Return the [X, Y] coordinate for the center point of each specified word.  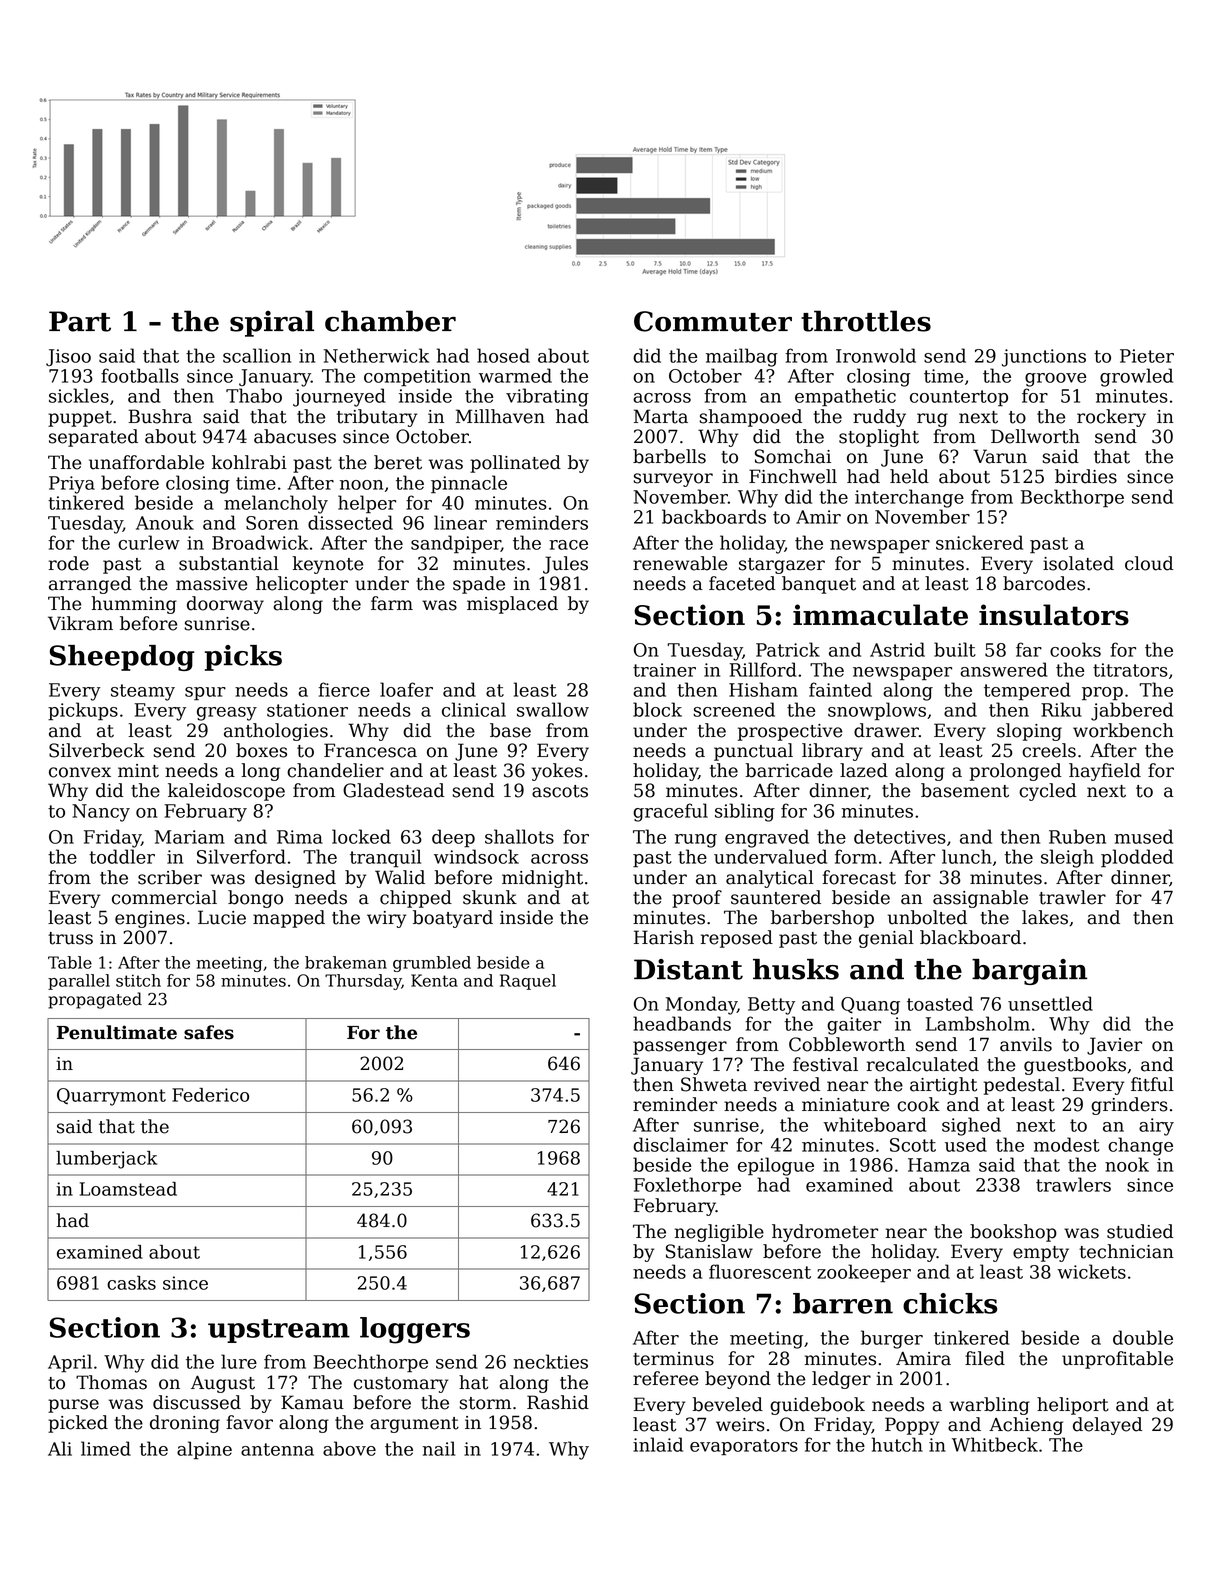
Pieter [1147, 356]
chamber [390, 321]
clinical [474, 709]
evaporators [744, 1447]
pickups [83, 711]
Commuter [713, 321]
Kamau [312, 1402]
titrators [1130, 670]
